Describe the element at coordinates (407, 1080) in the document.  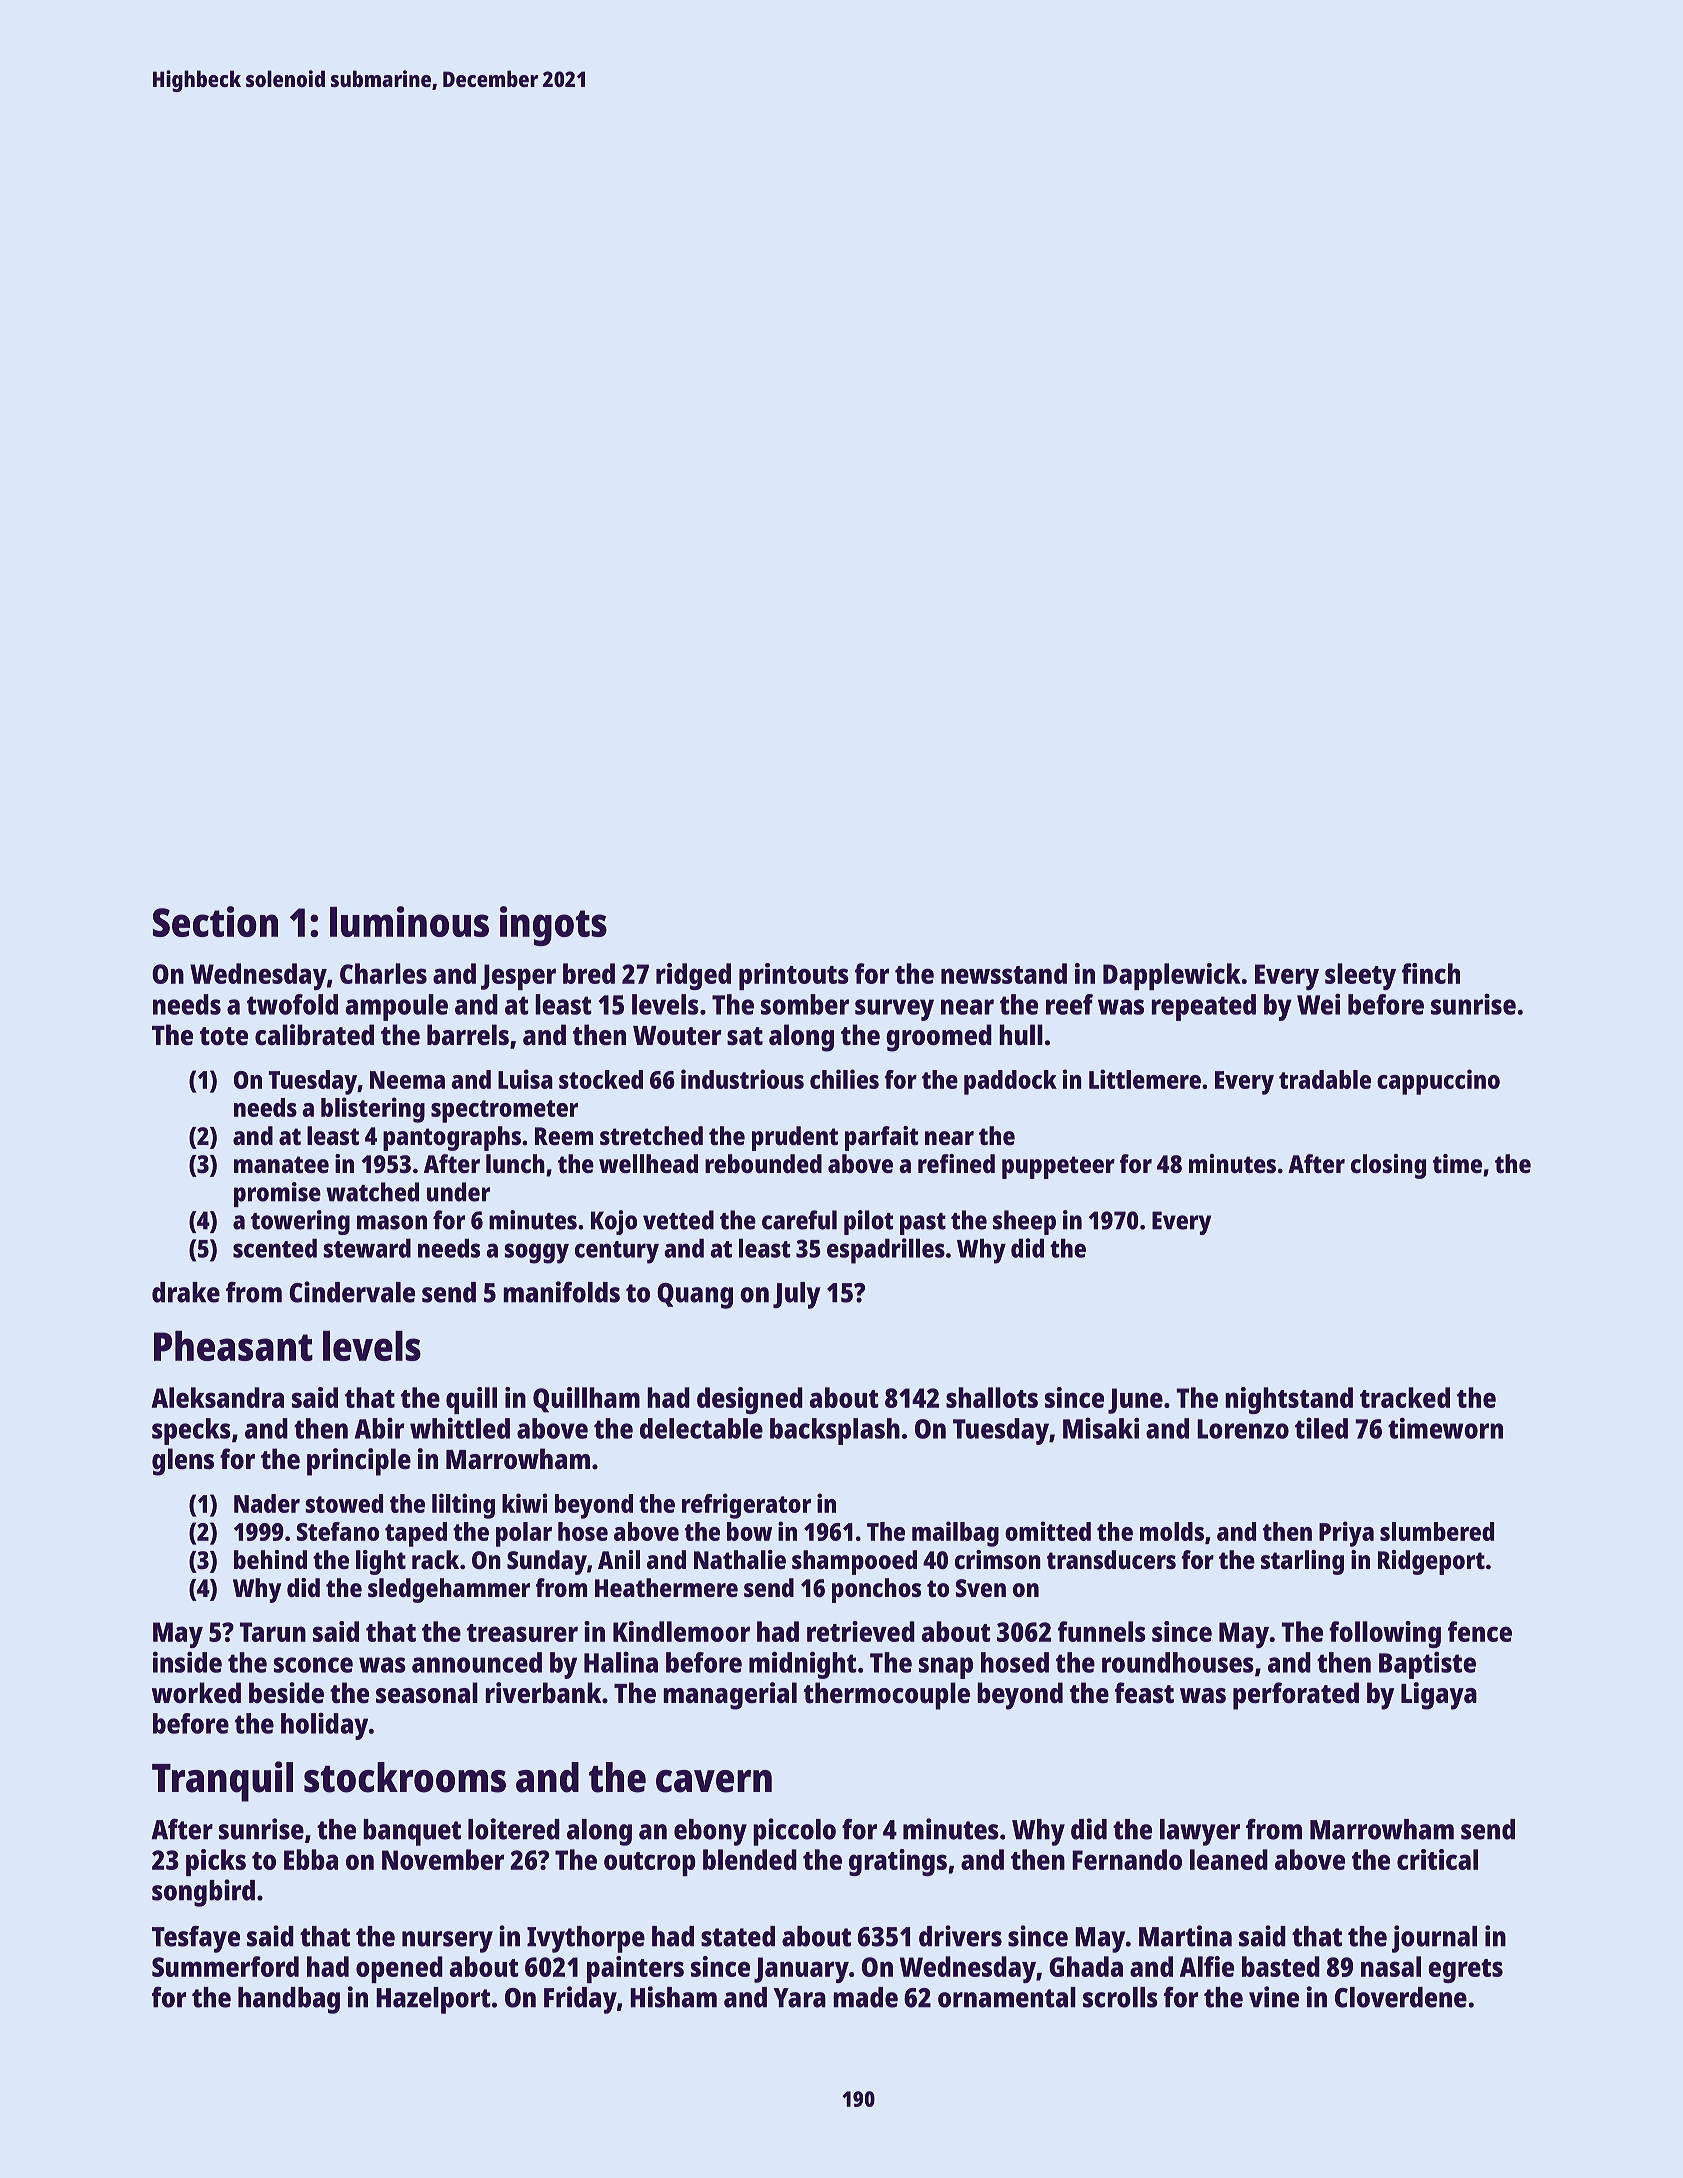
I see `Neema` at that location.
